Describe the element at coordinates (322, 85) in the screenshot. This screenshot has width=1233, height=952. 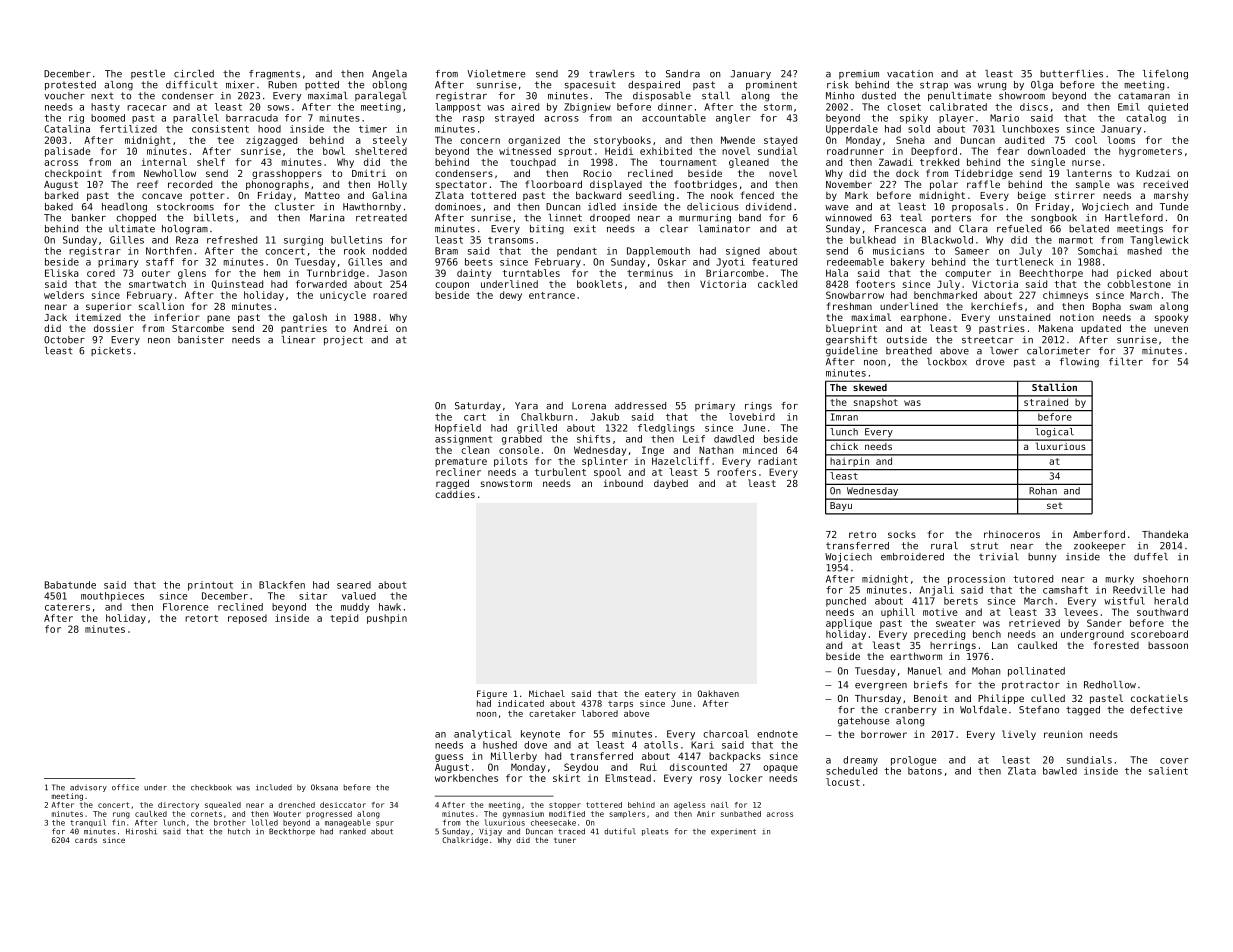
I see `potted` at that location.
